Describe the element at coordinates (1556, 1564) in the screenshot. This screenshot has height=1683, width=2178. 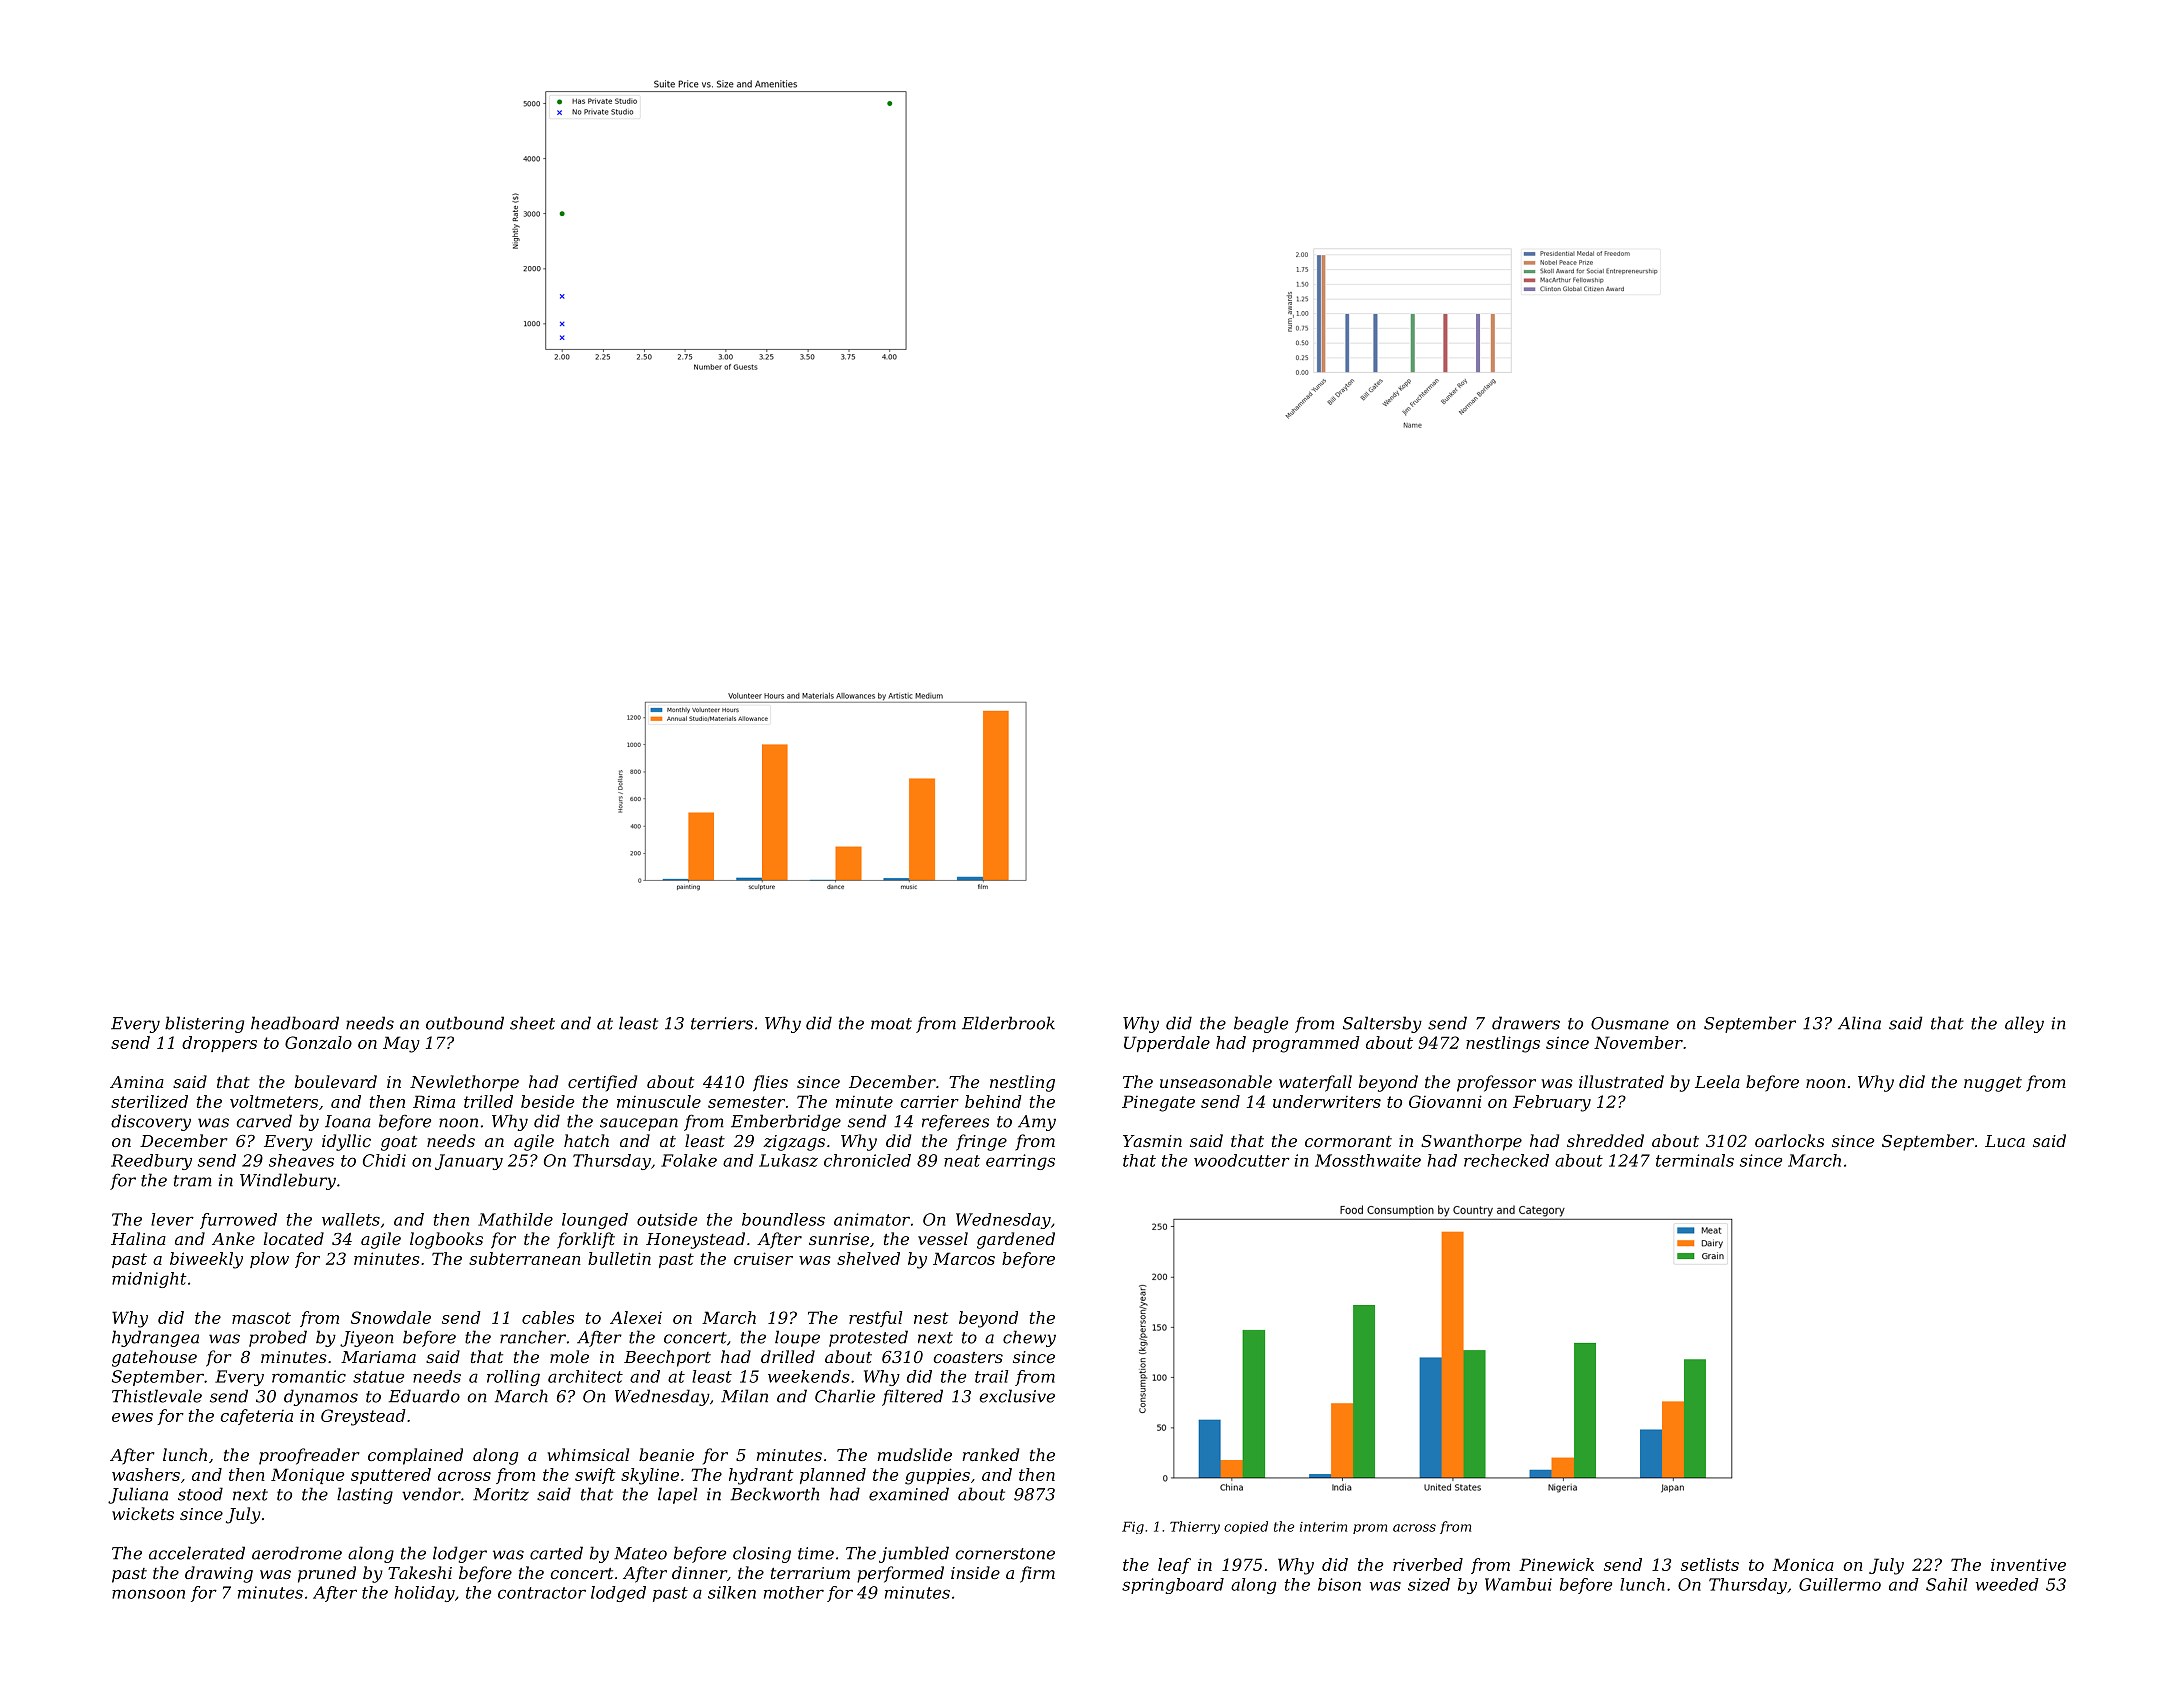
I see `Pinewick` at that location.
